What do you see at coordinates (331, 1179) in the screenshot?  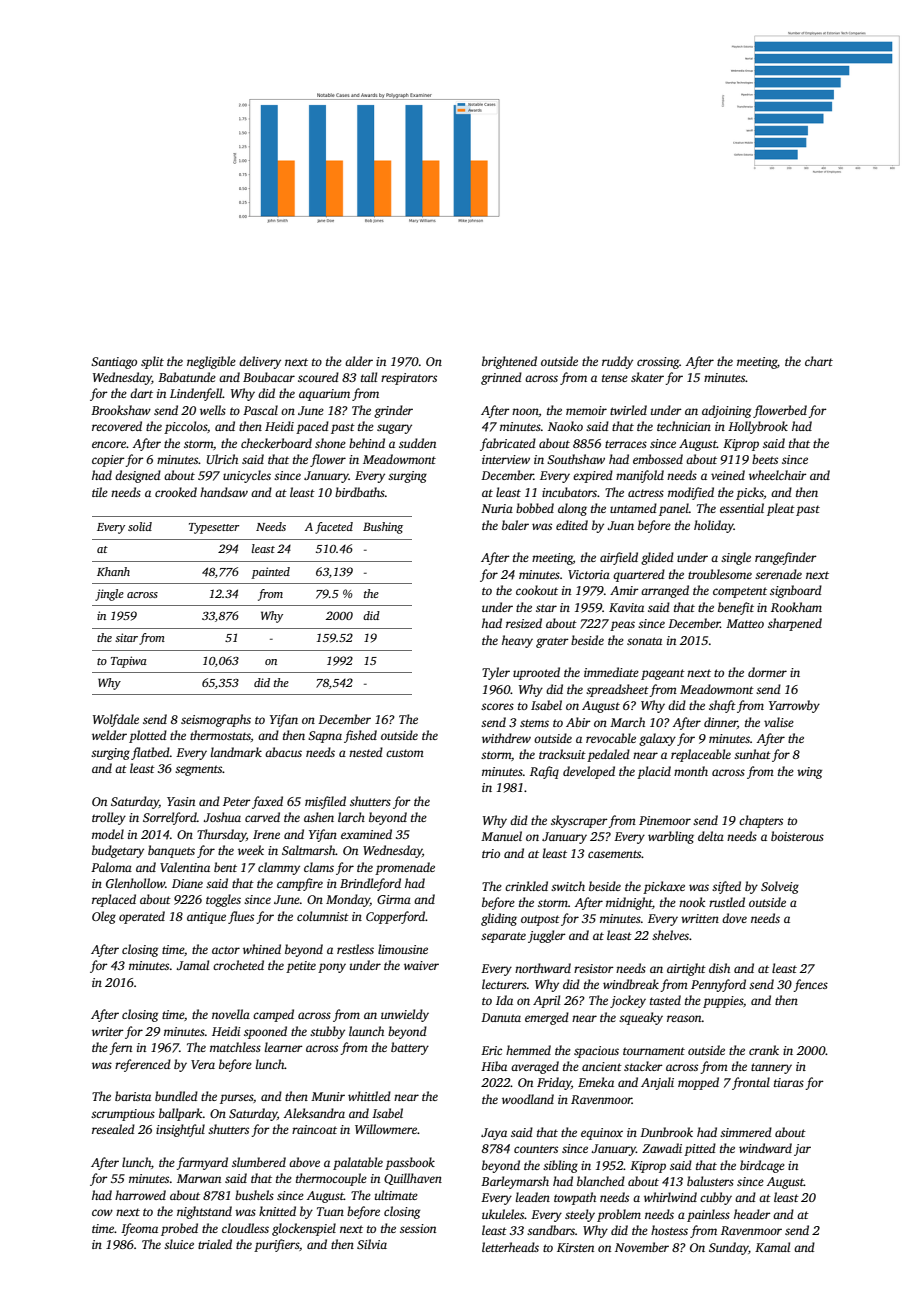 I see `thermocouple` at bounding box center [331, 1179].
